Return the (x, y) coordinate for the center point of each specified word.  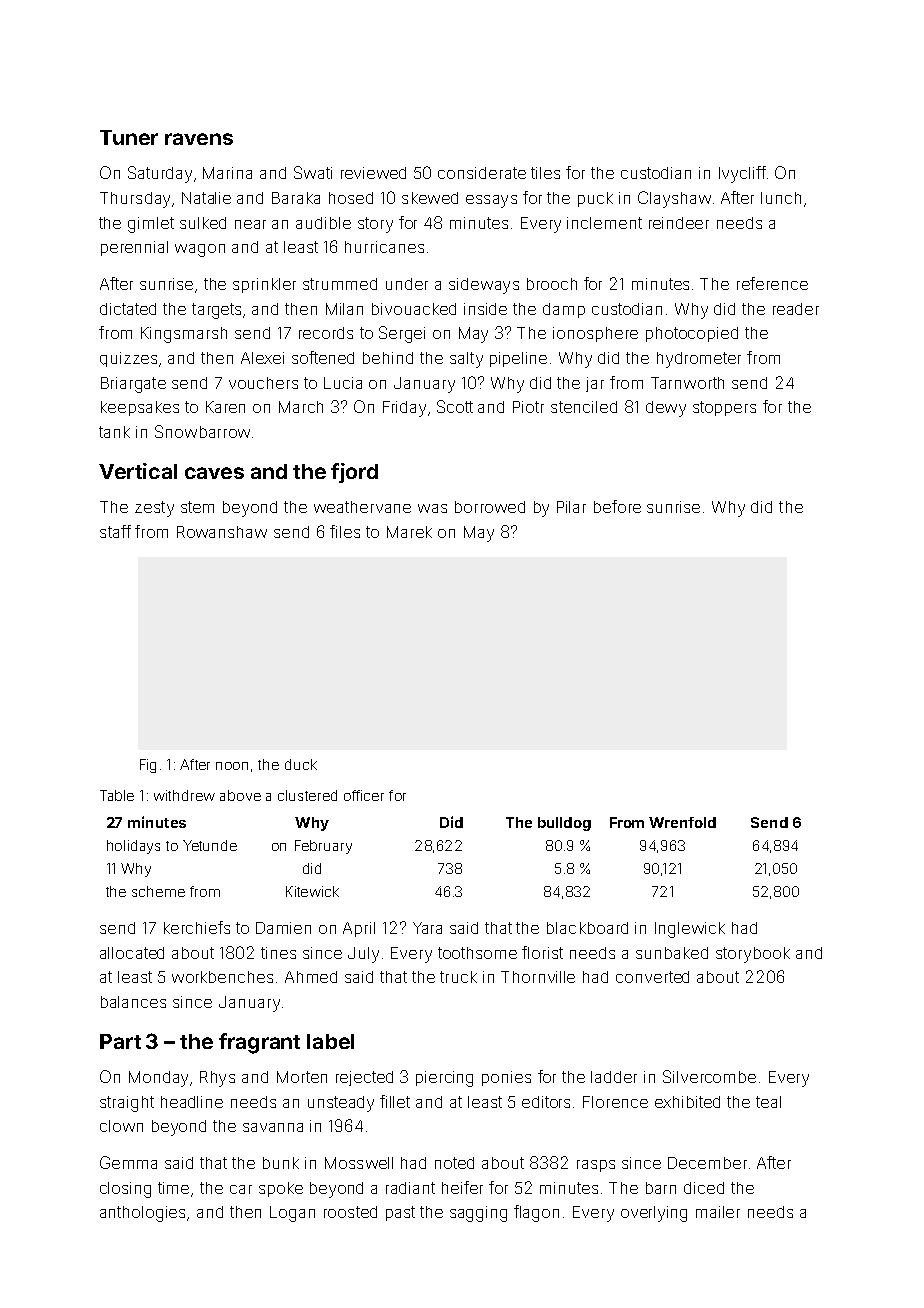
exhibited (687, 1102)
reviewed (373, 173)
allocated (132, 953)
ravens (199, 139)
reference (772, 283)
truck (458, 977)
